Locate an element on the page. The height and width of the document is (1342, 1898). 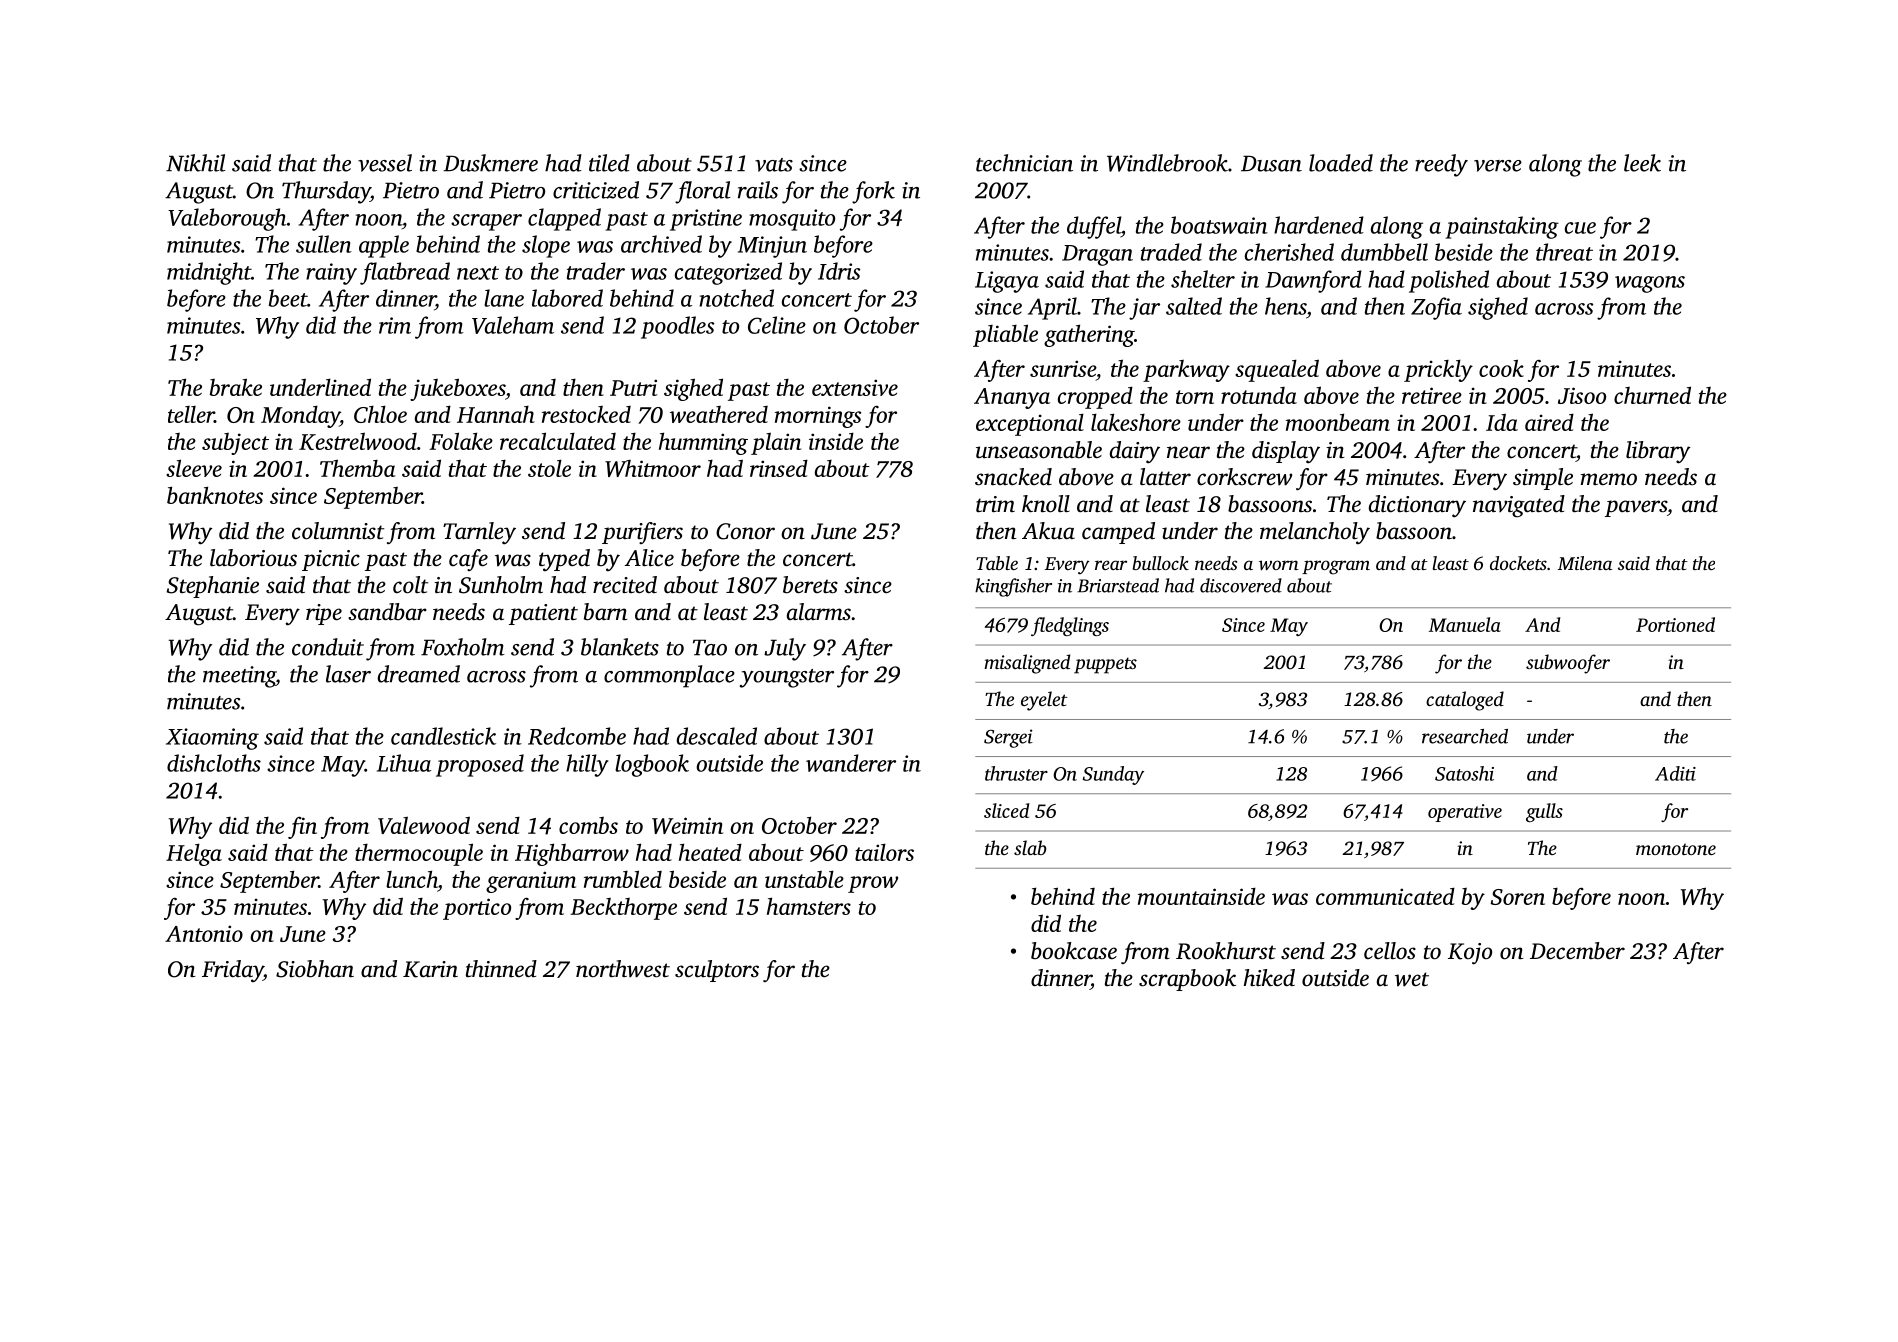
tailors is located at coordinates (884, 852).
